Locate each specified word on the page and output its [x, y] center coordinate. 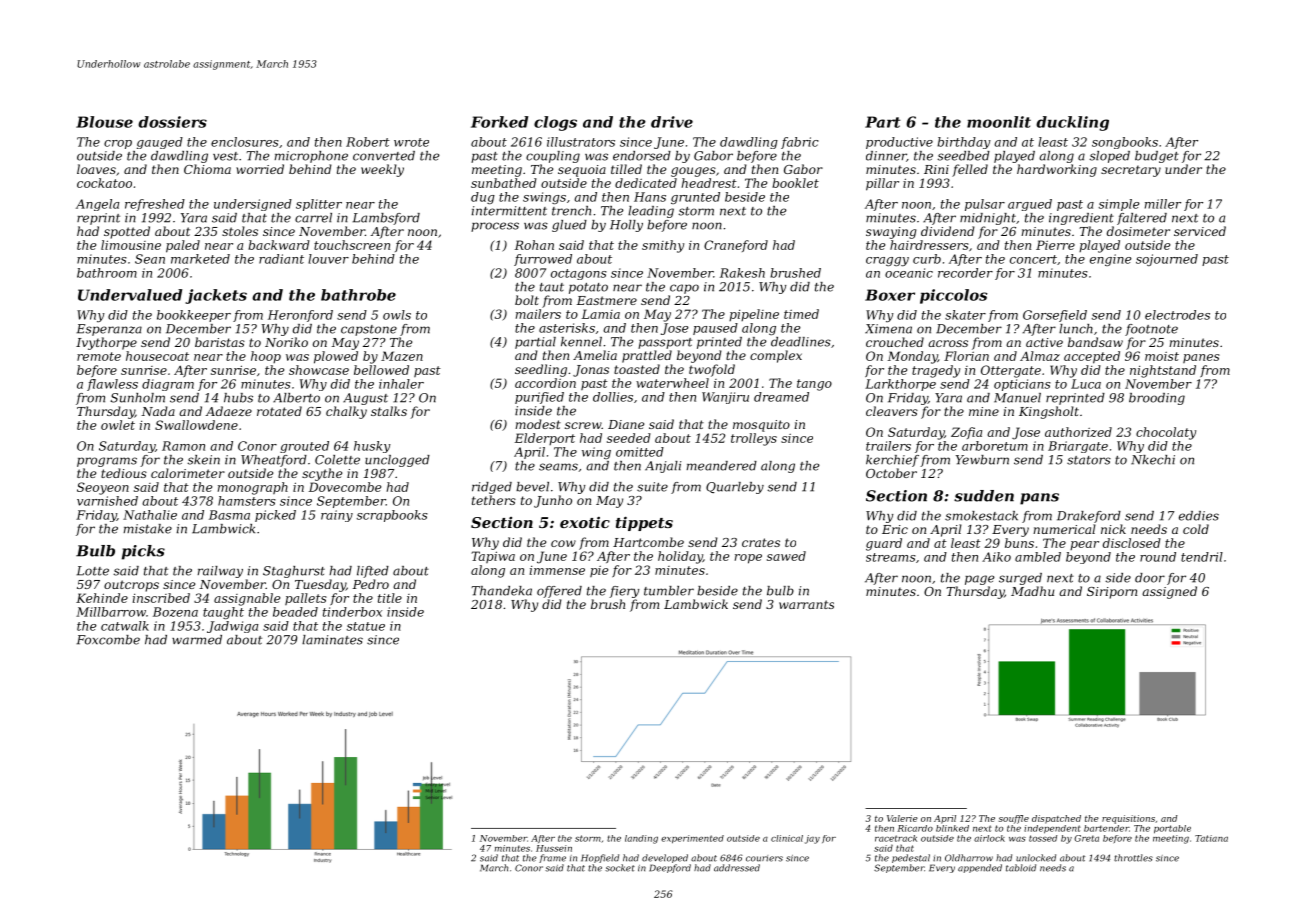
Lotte [93, 571]
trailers [888, 446]
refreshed [155, 205]
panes [1201, 358]
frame [552, 858]
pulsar [985, 205]
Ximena [888, 329]
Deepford [670, 868]
